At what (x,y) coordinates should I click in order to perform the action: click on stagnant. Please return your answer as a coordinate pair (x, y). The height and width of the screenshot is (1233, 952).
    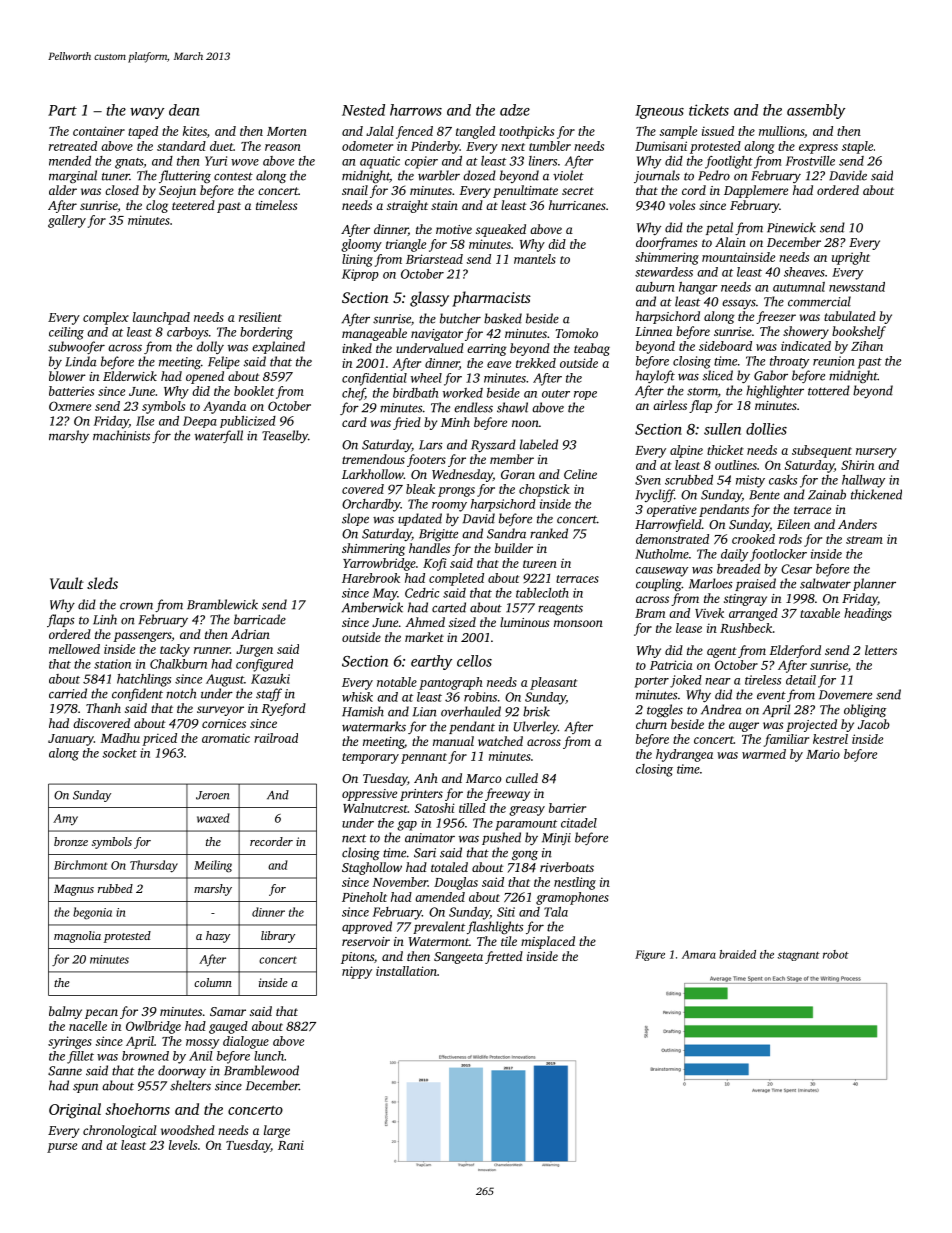
    Looking at the image, I should click on (799, 956).
